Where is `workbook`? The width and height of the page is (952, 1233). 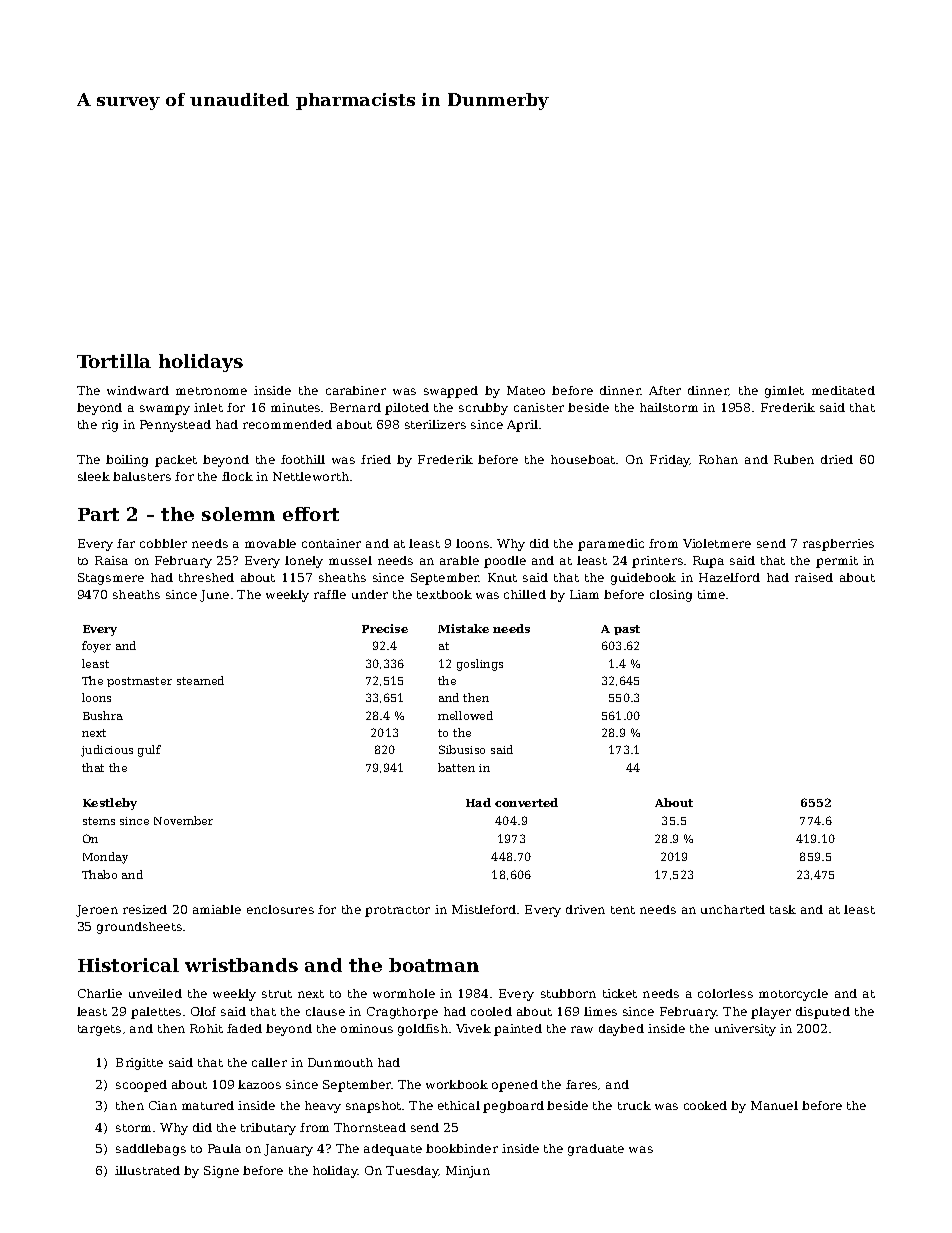
workbook is located at coordinates (457, 1084).
